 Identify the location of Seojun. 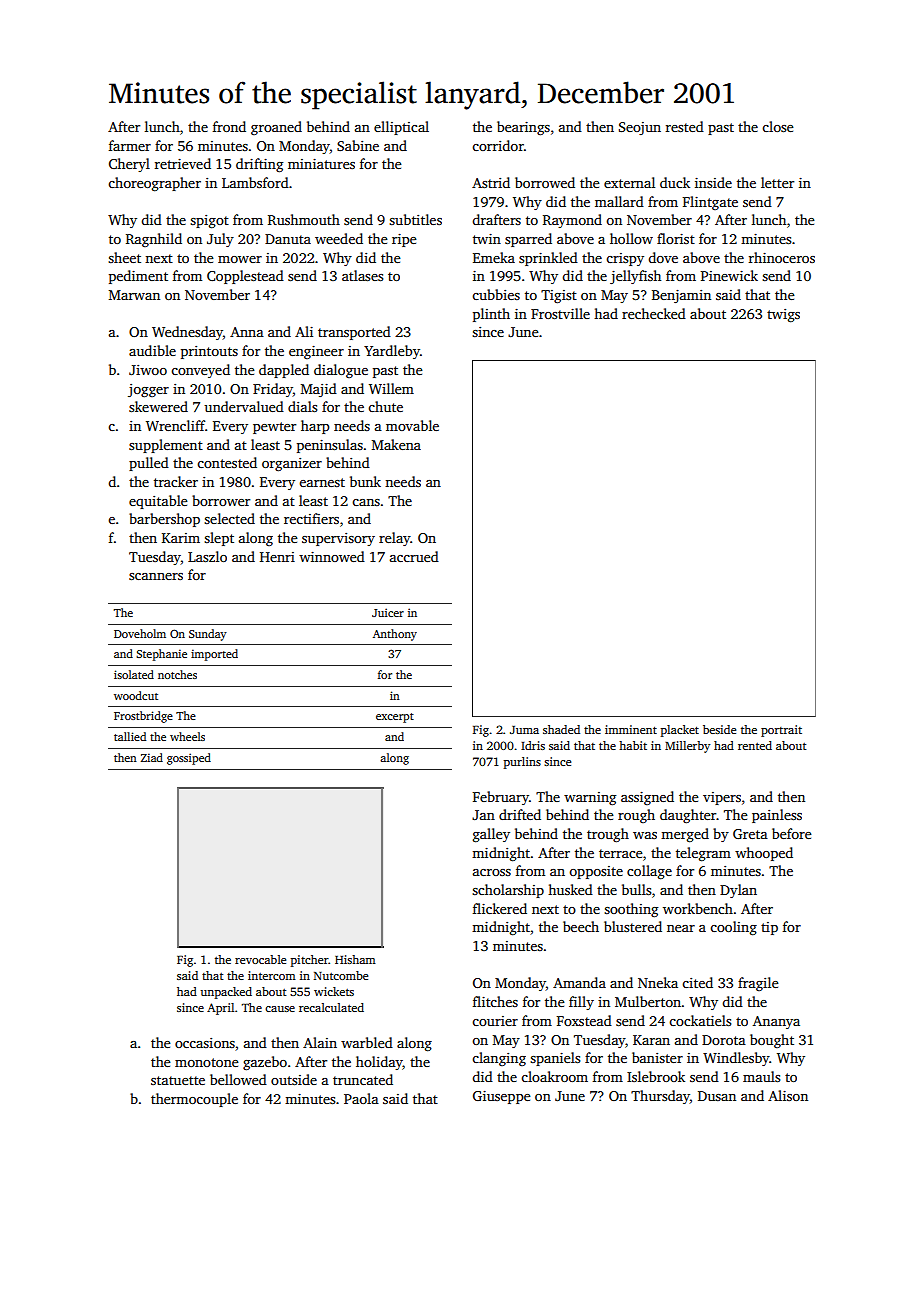
(640, 128).
